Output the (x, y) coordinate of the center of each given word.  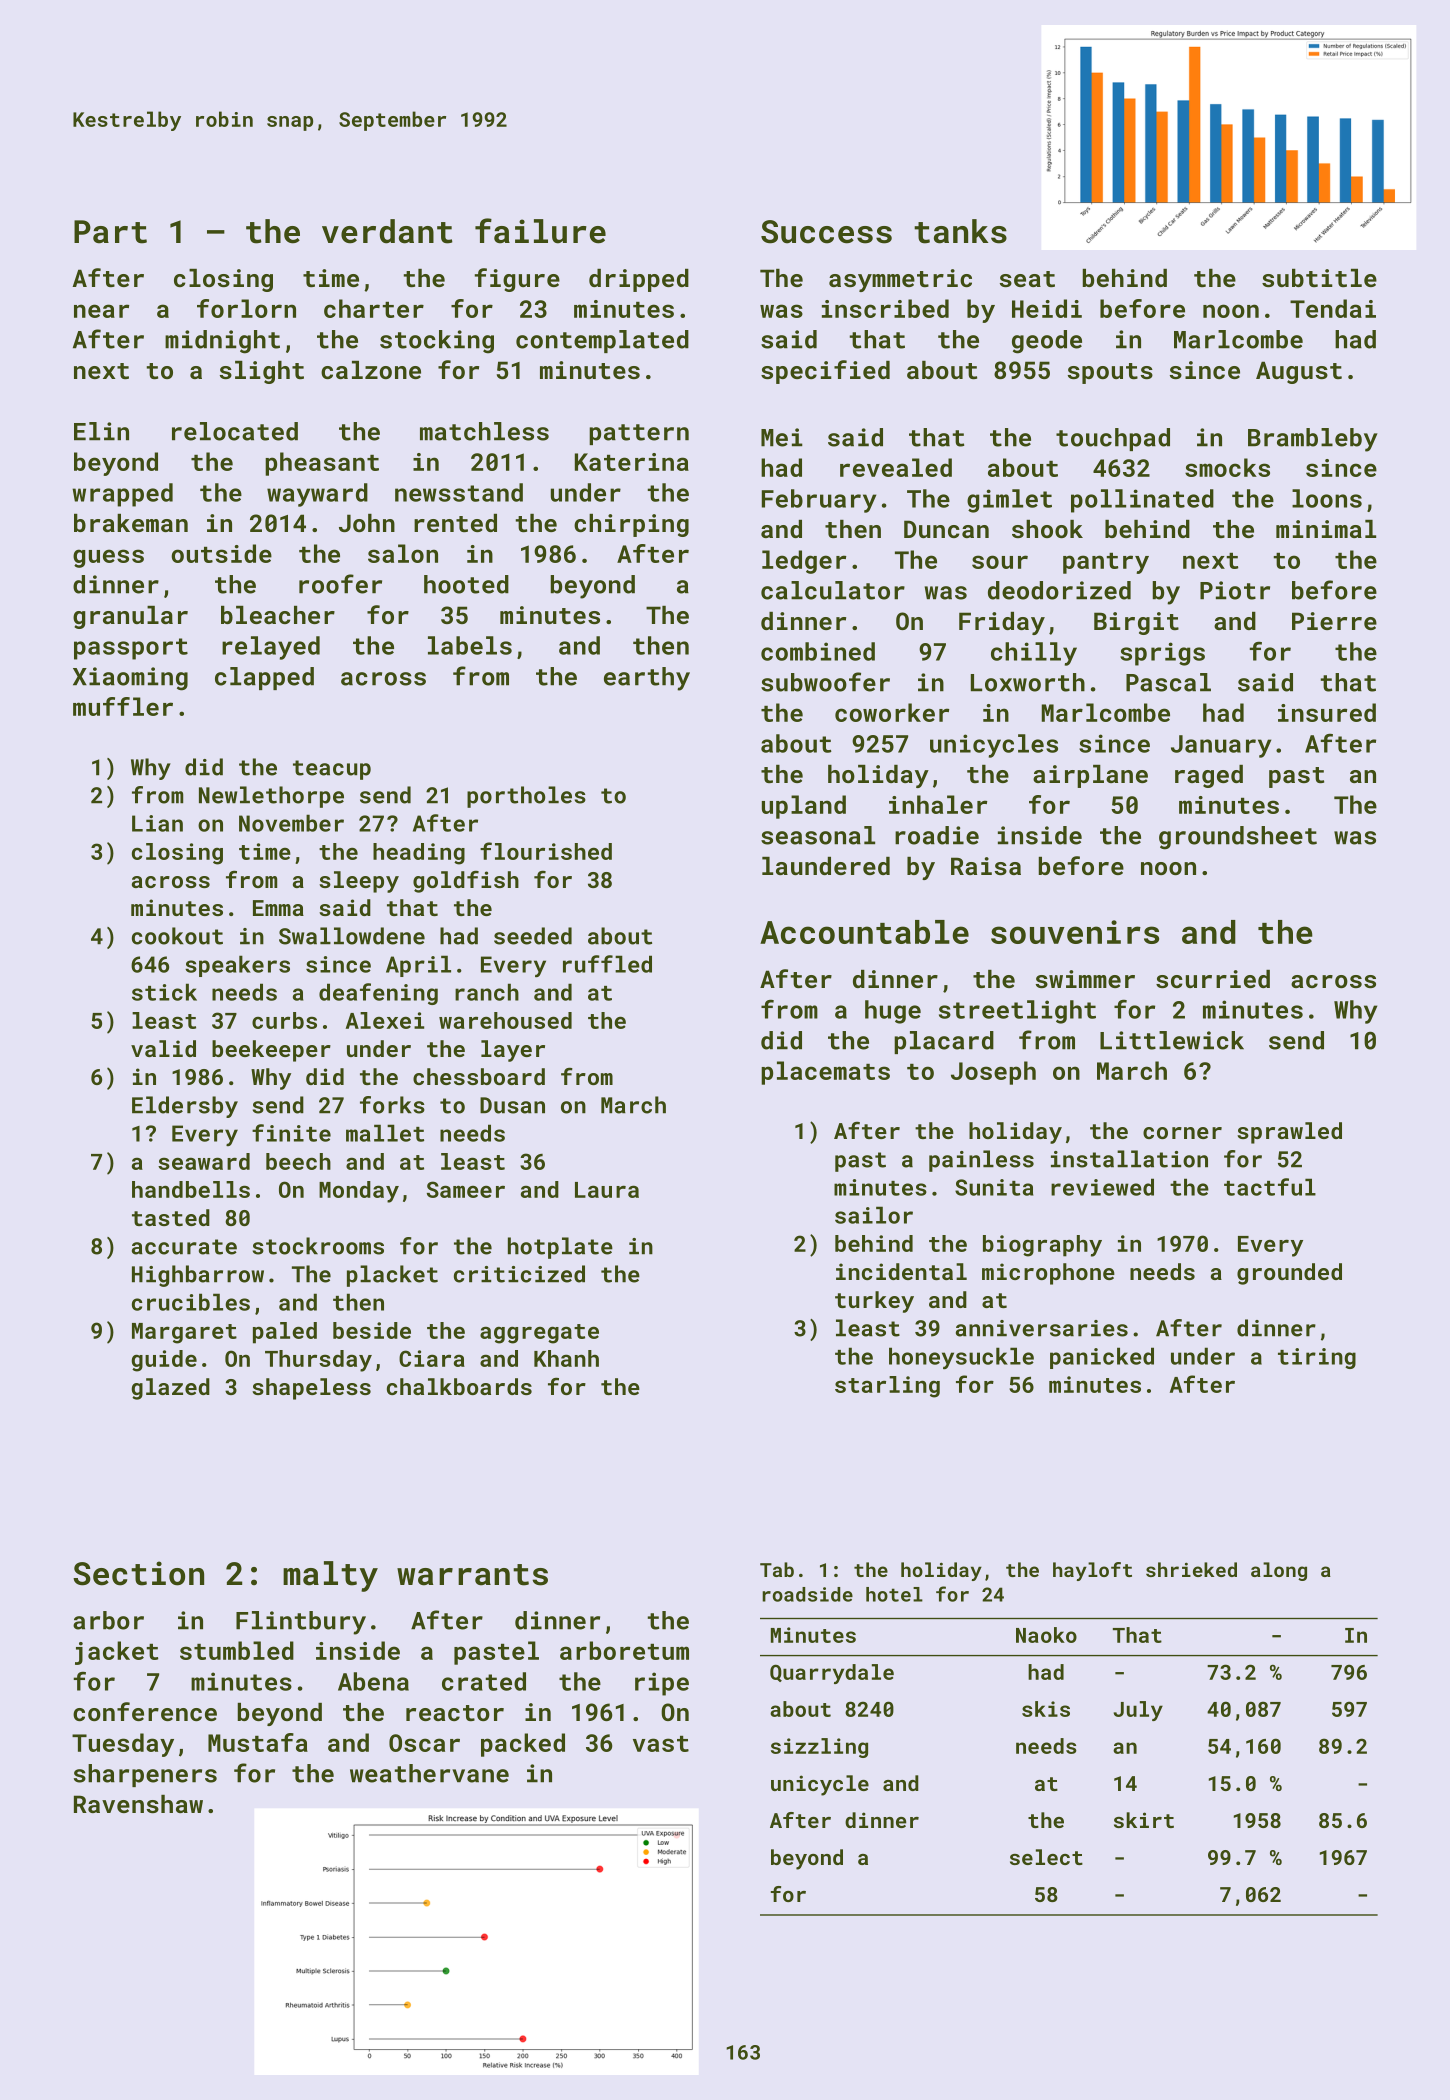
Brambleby (1313, 440)
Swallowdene (352, 936)
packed (523, 1745)
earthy (647, 679)
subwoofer (825, 682)
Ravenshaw (138, 1804)
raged (1209, 776)
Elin (101, 431)
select (1046, 1857)
